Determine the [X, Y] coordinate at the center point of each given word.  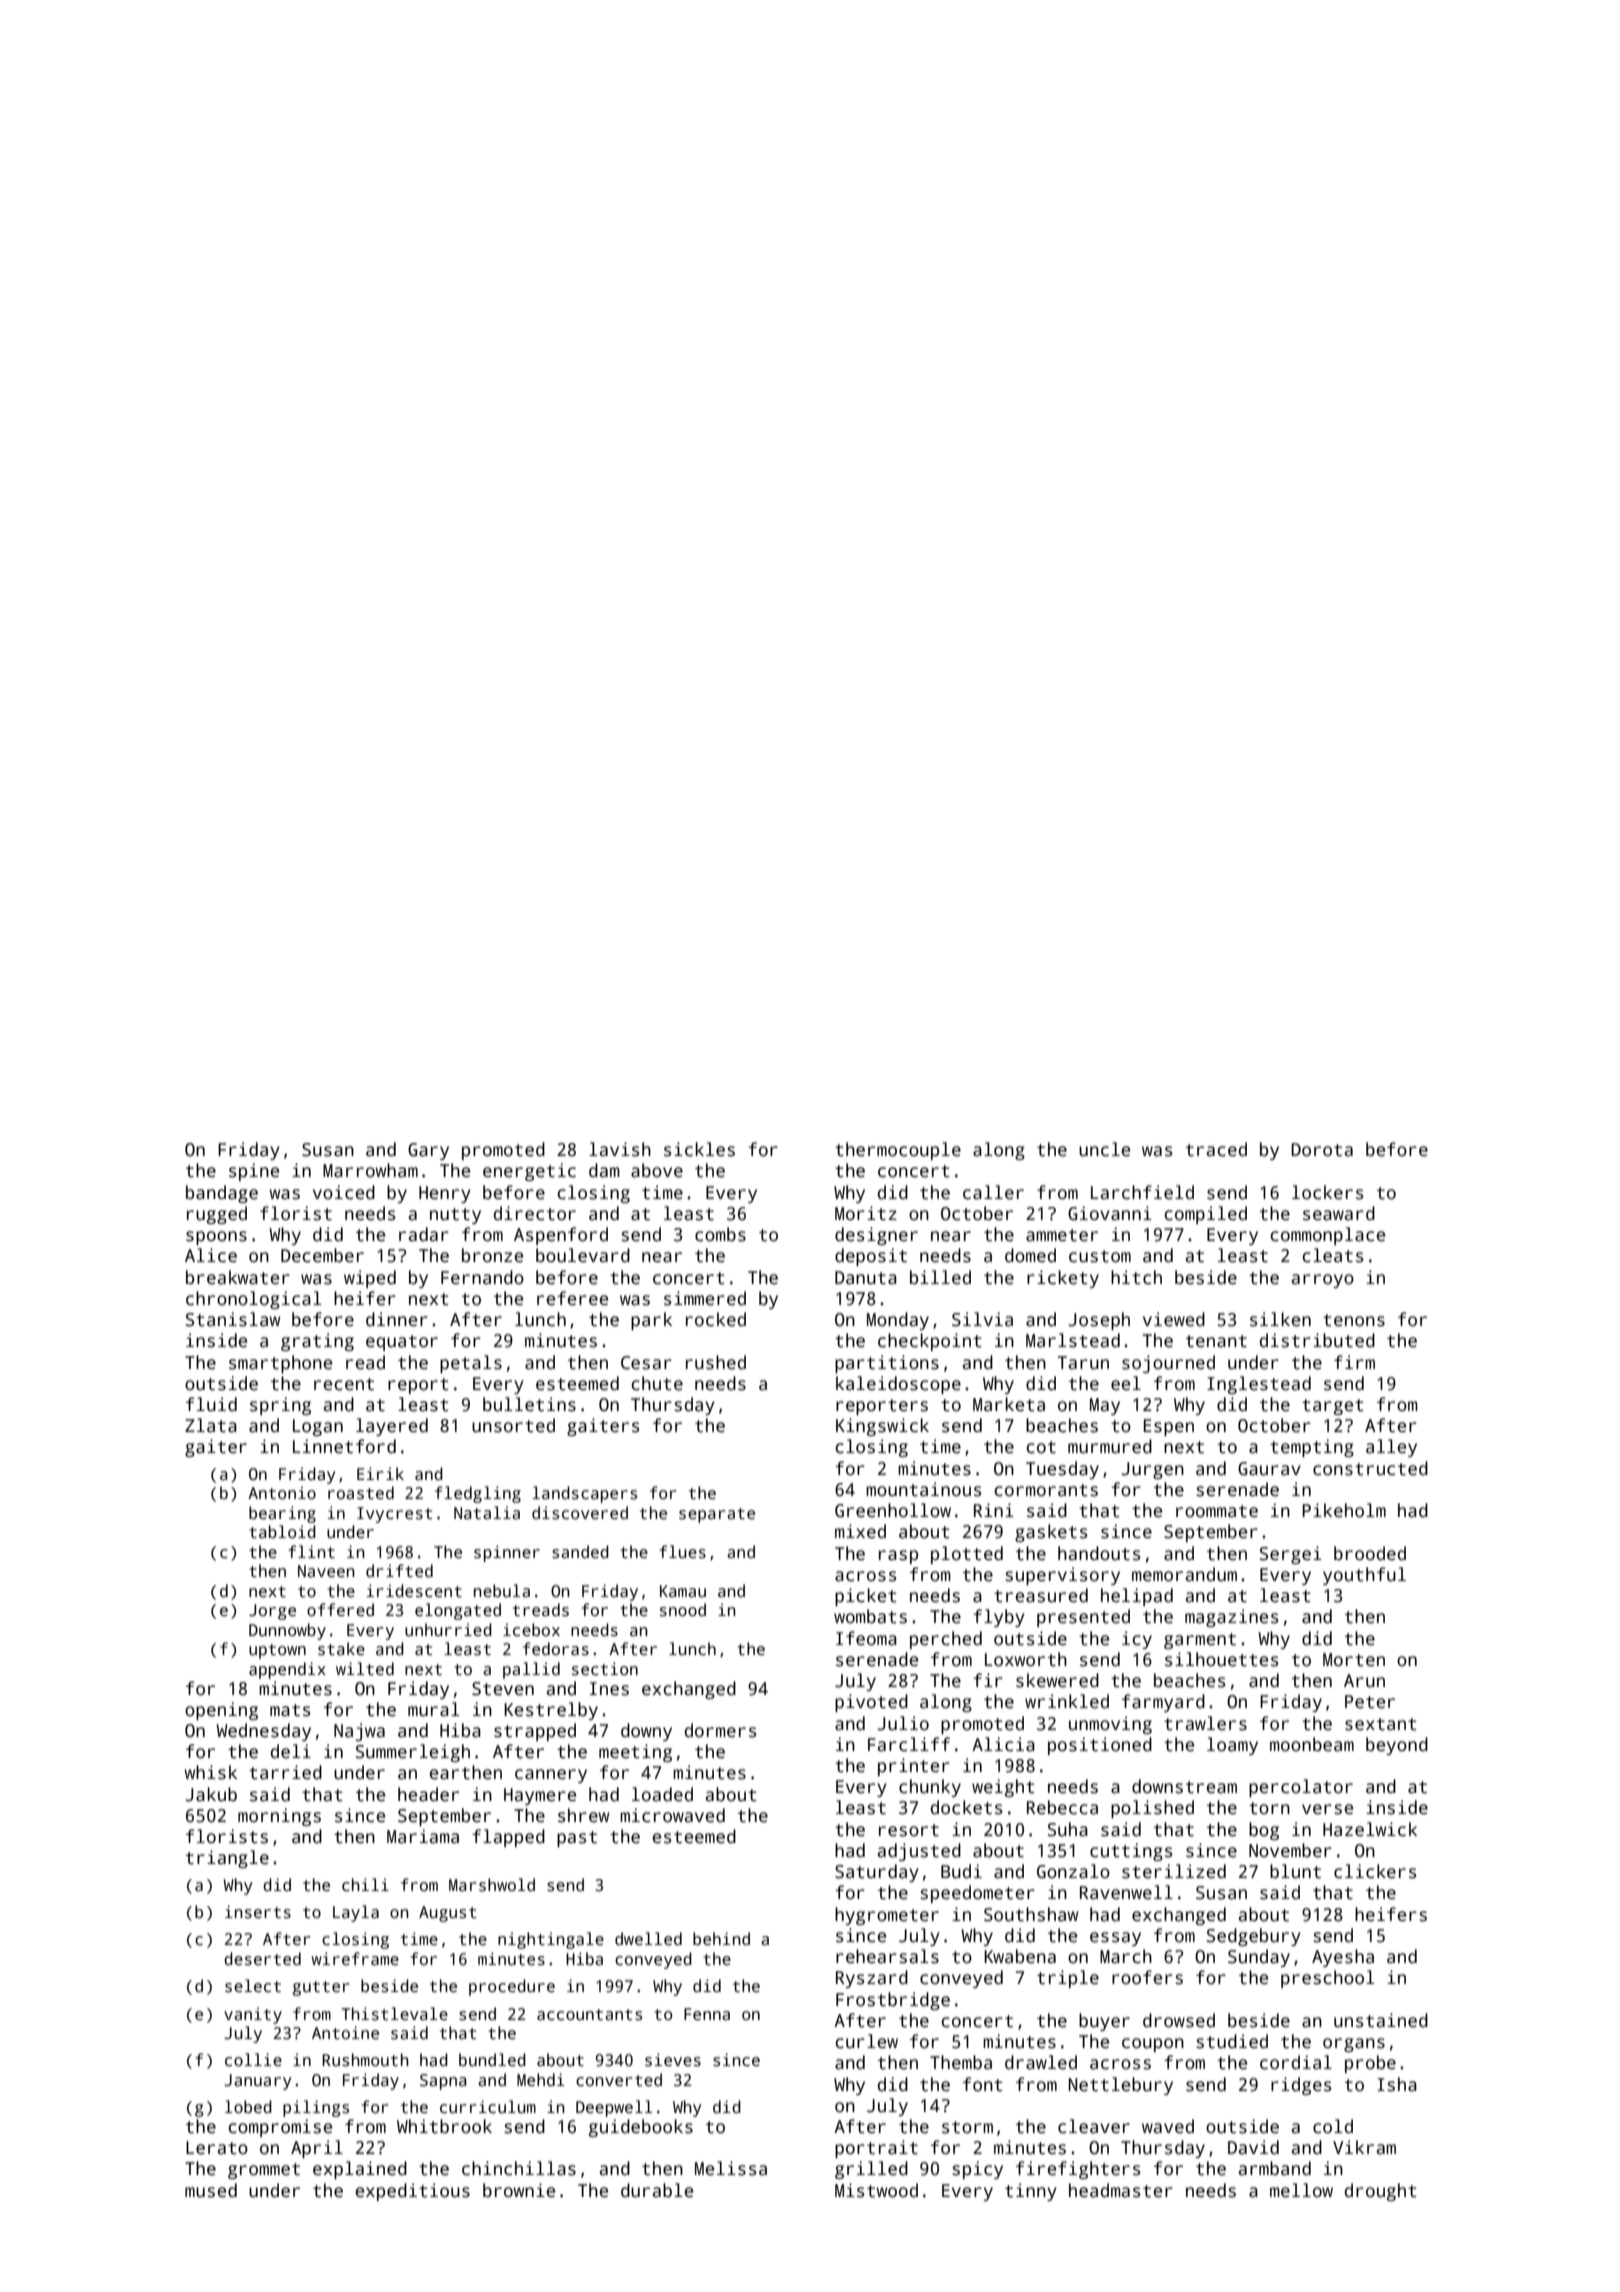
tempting [1312, 1448]
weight [1003, 1788]
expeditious [412, 2192]
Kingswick [882, 1427]
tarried [285, 1772]
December [322, 1255]
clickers [1375, 1871]
